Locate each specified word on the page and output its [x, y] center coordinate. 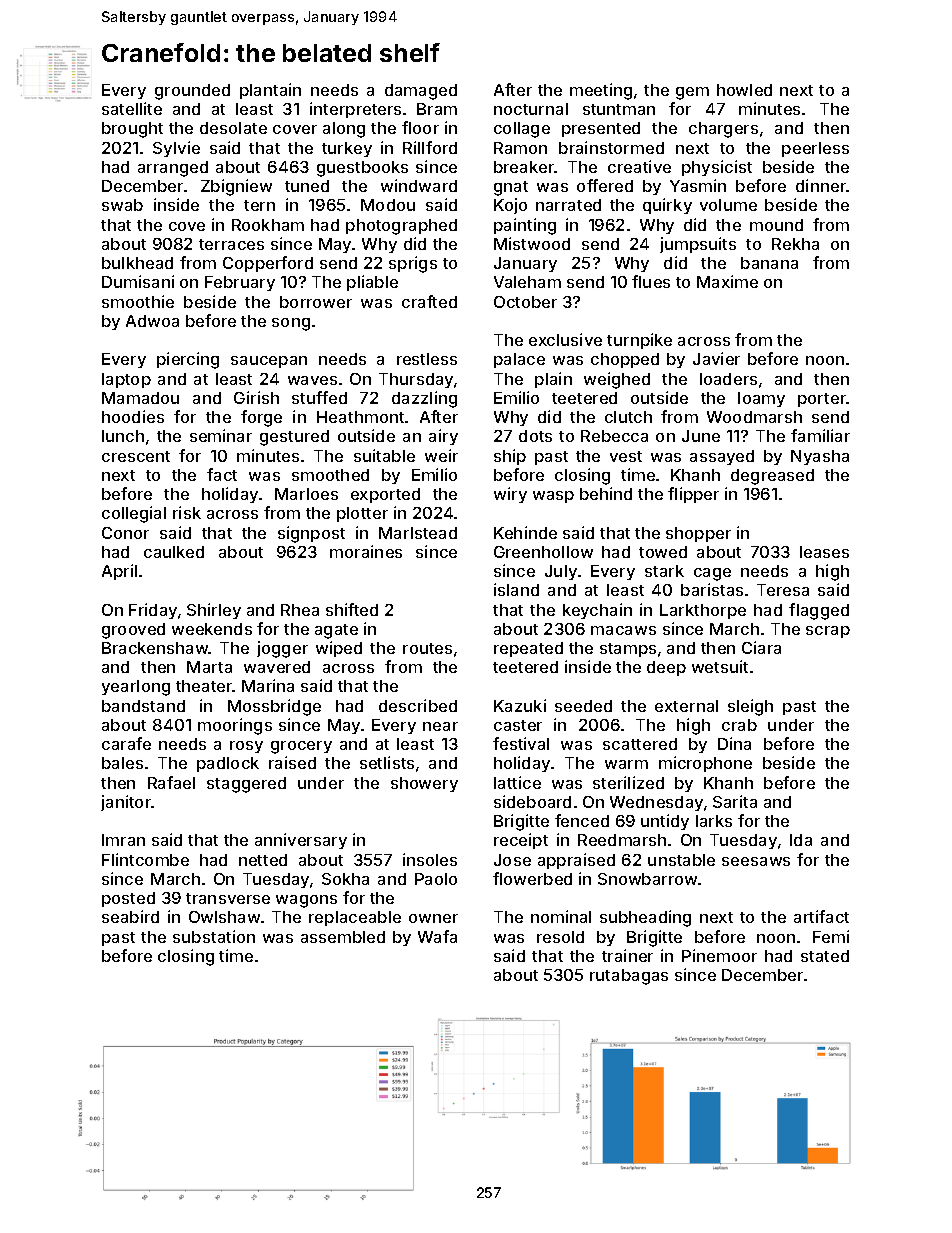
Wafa [437, 936]
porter [822, 400]
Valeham [527, 282]
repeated [528, 649]
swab [122, 205]
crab [739, 725]
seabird [130, 916]
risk [187, 512]
